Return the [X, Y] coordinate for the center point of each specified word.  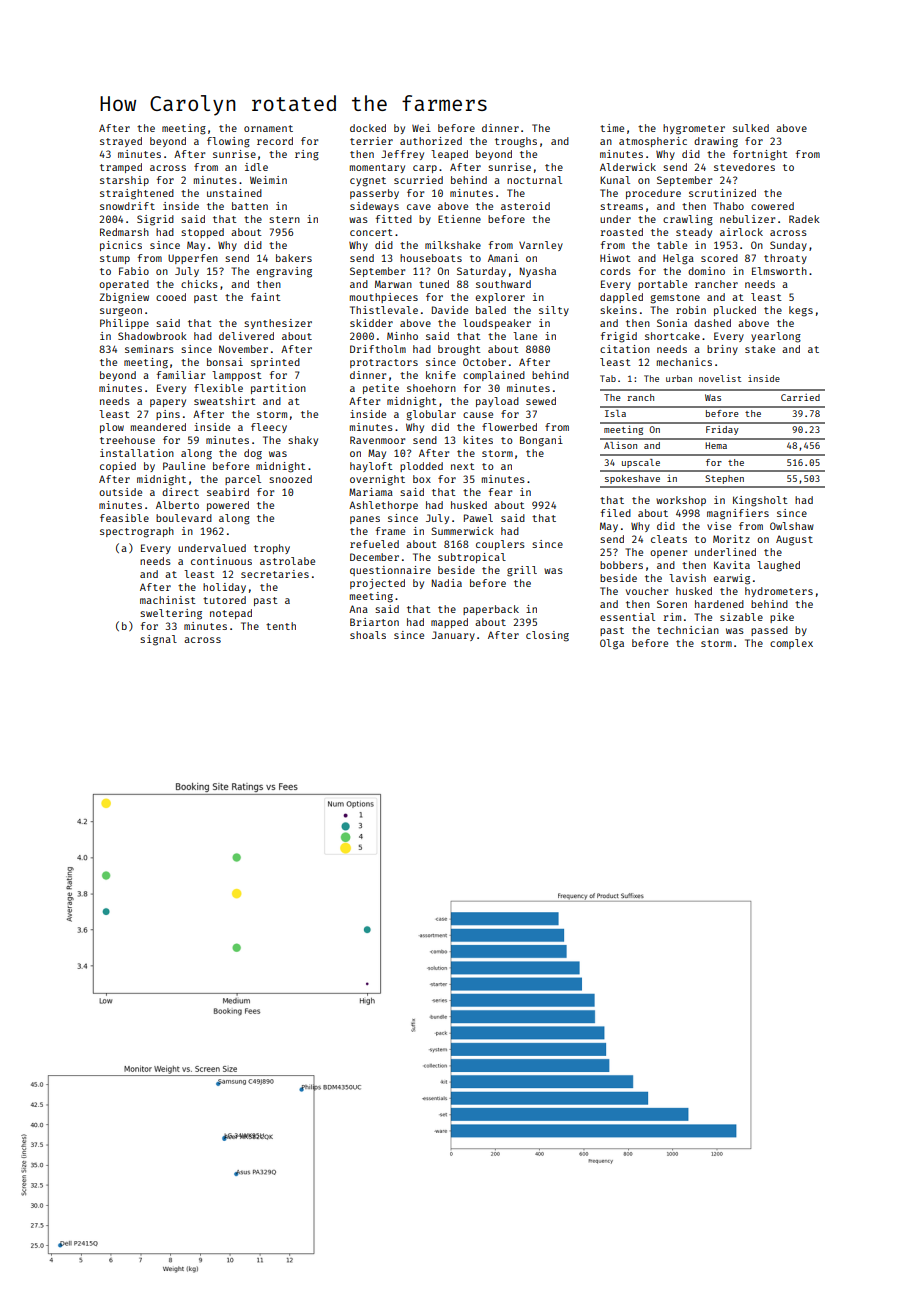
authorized [431, 141]
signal [158, 640]
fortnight [760, 155]
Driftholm [378, 349]
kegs [801, 311]
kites [478, 440]
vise [719, 526]
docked [368, 128]
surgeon [121, 312]
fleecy [269, 428]
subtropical [472, 558]
